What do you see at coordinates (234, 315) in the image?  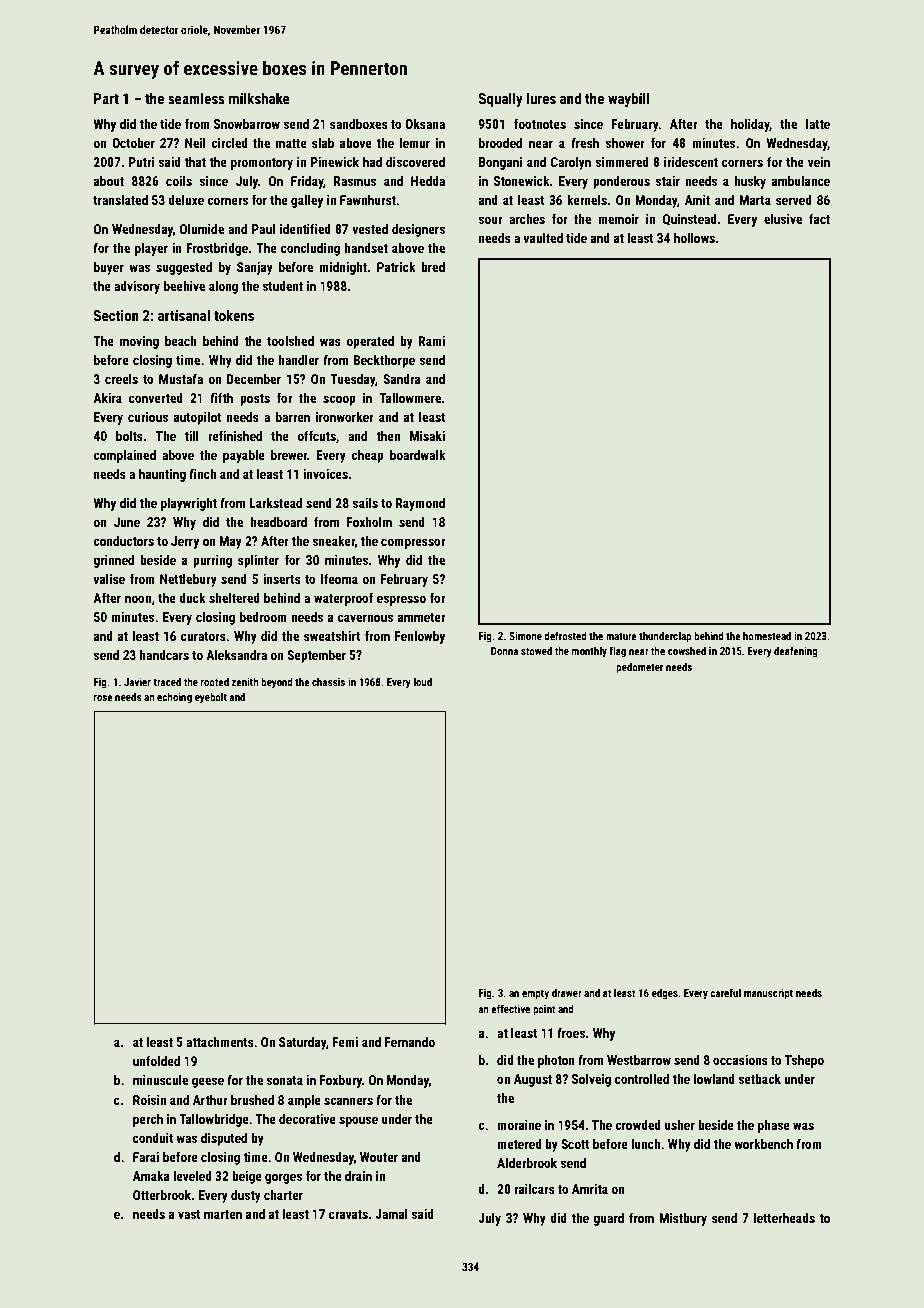 I see `tokens` at bounding box center [234, 315].
